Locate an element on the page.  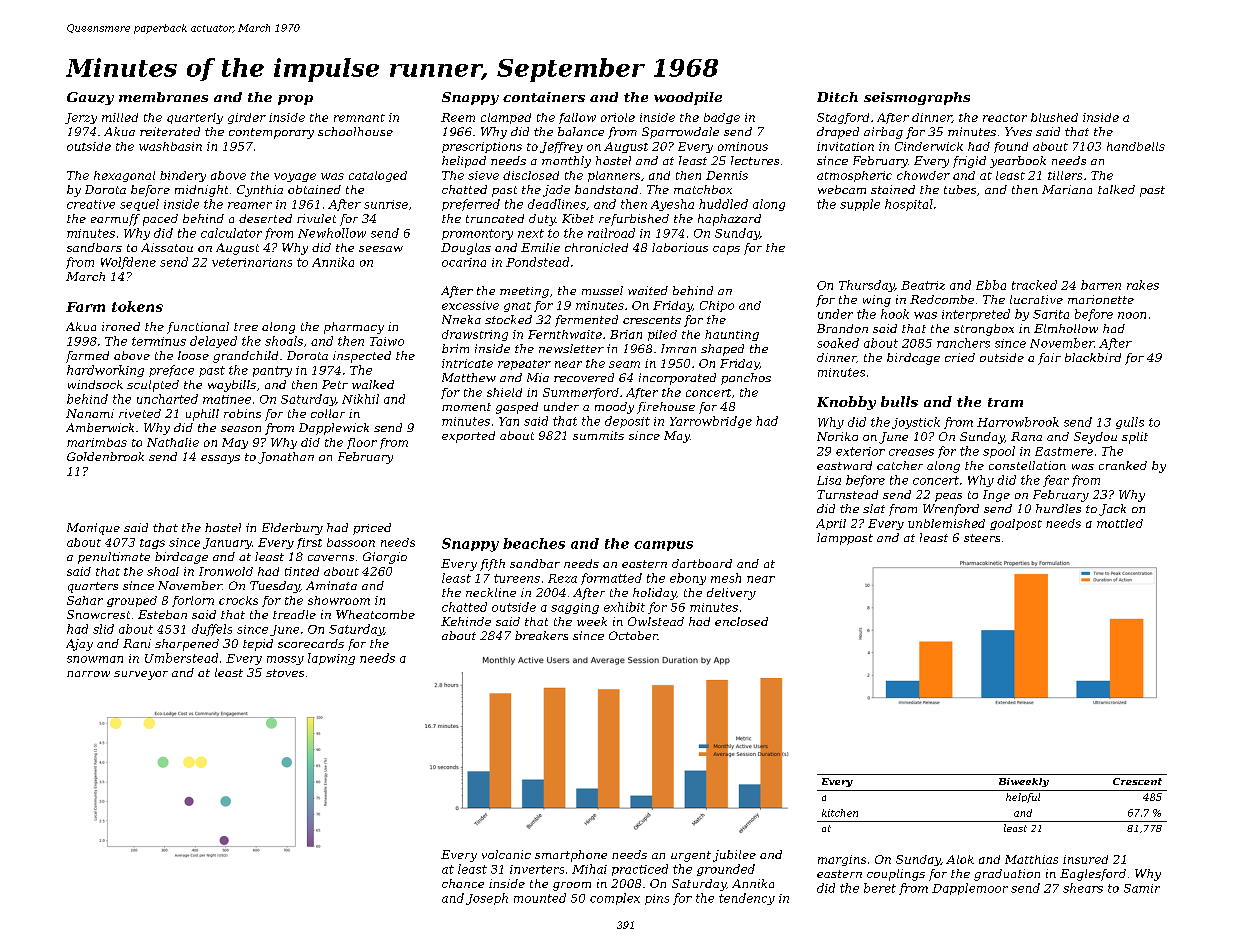
Amberwick is located at coordinates (100, 427).
